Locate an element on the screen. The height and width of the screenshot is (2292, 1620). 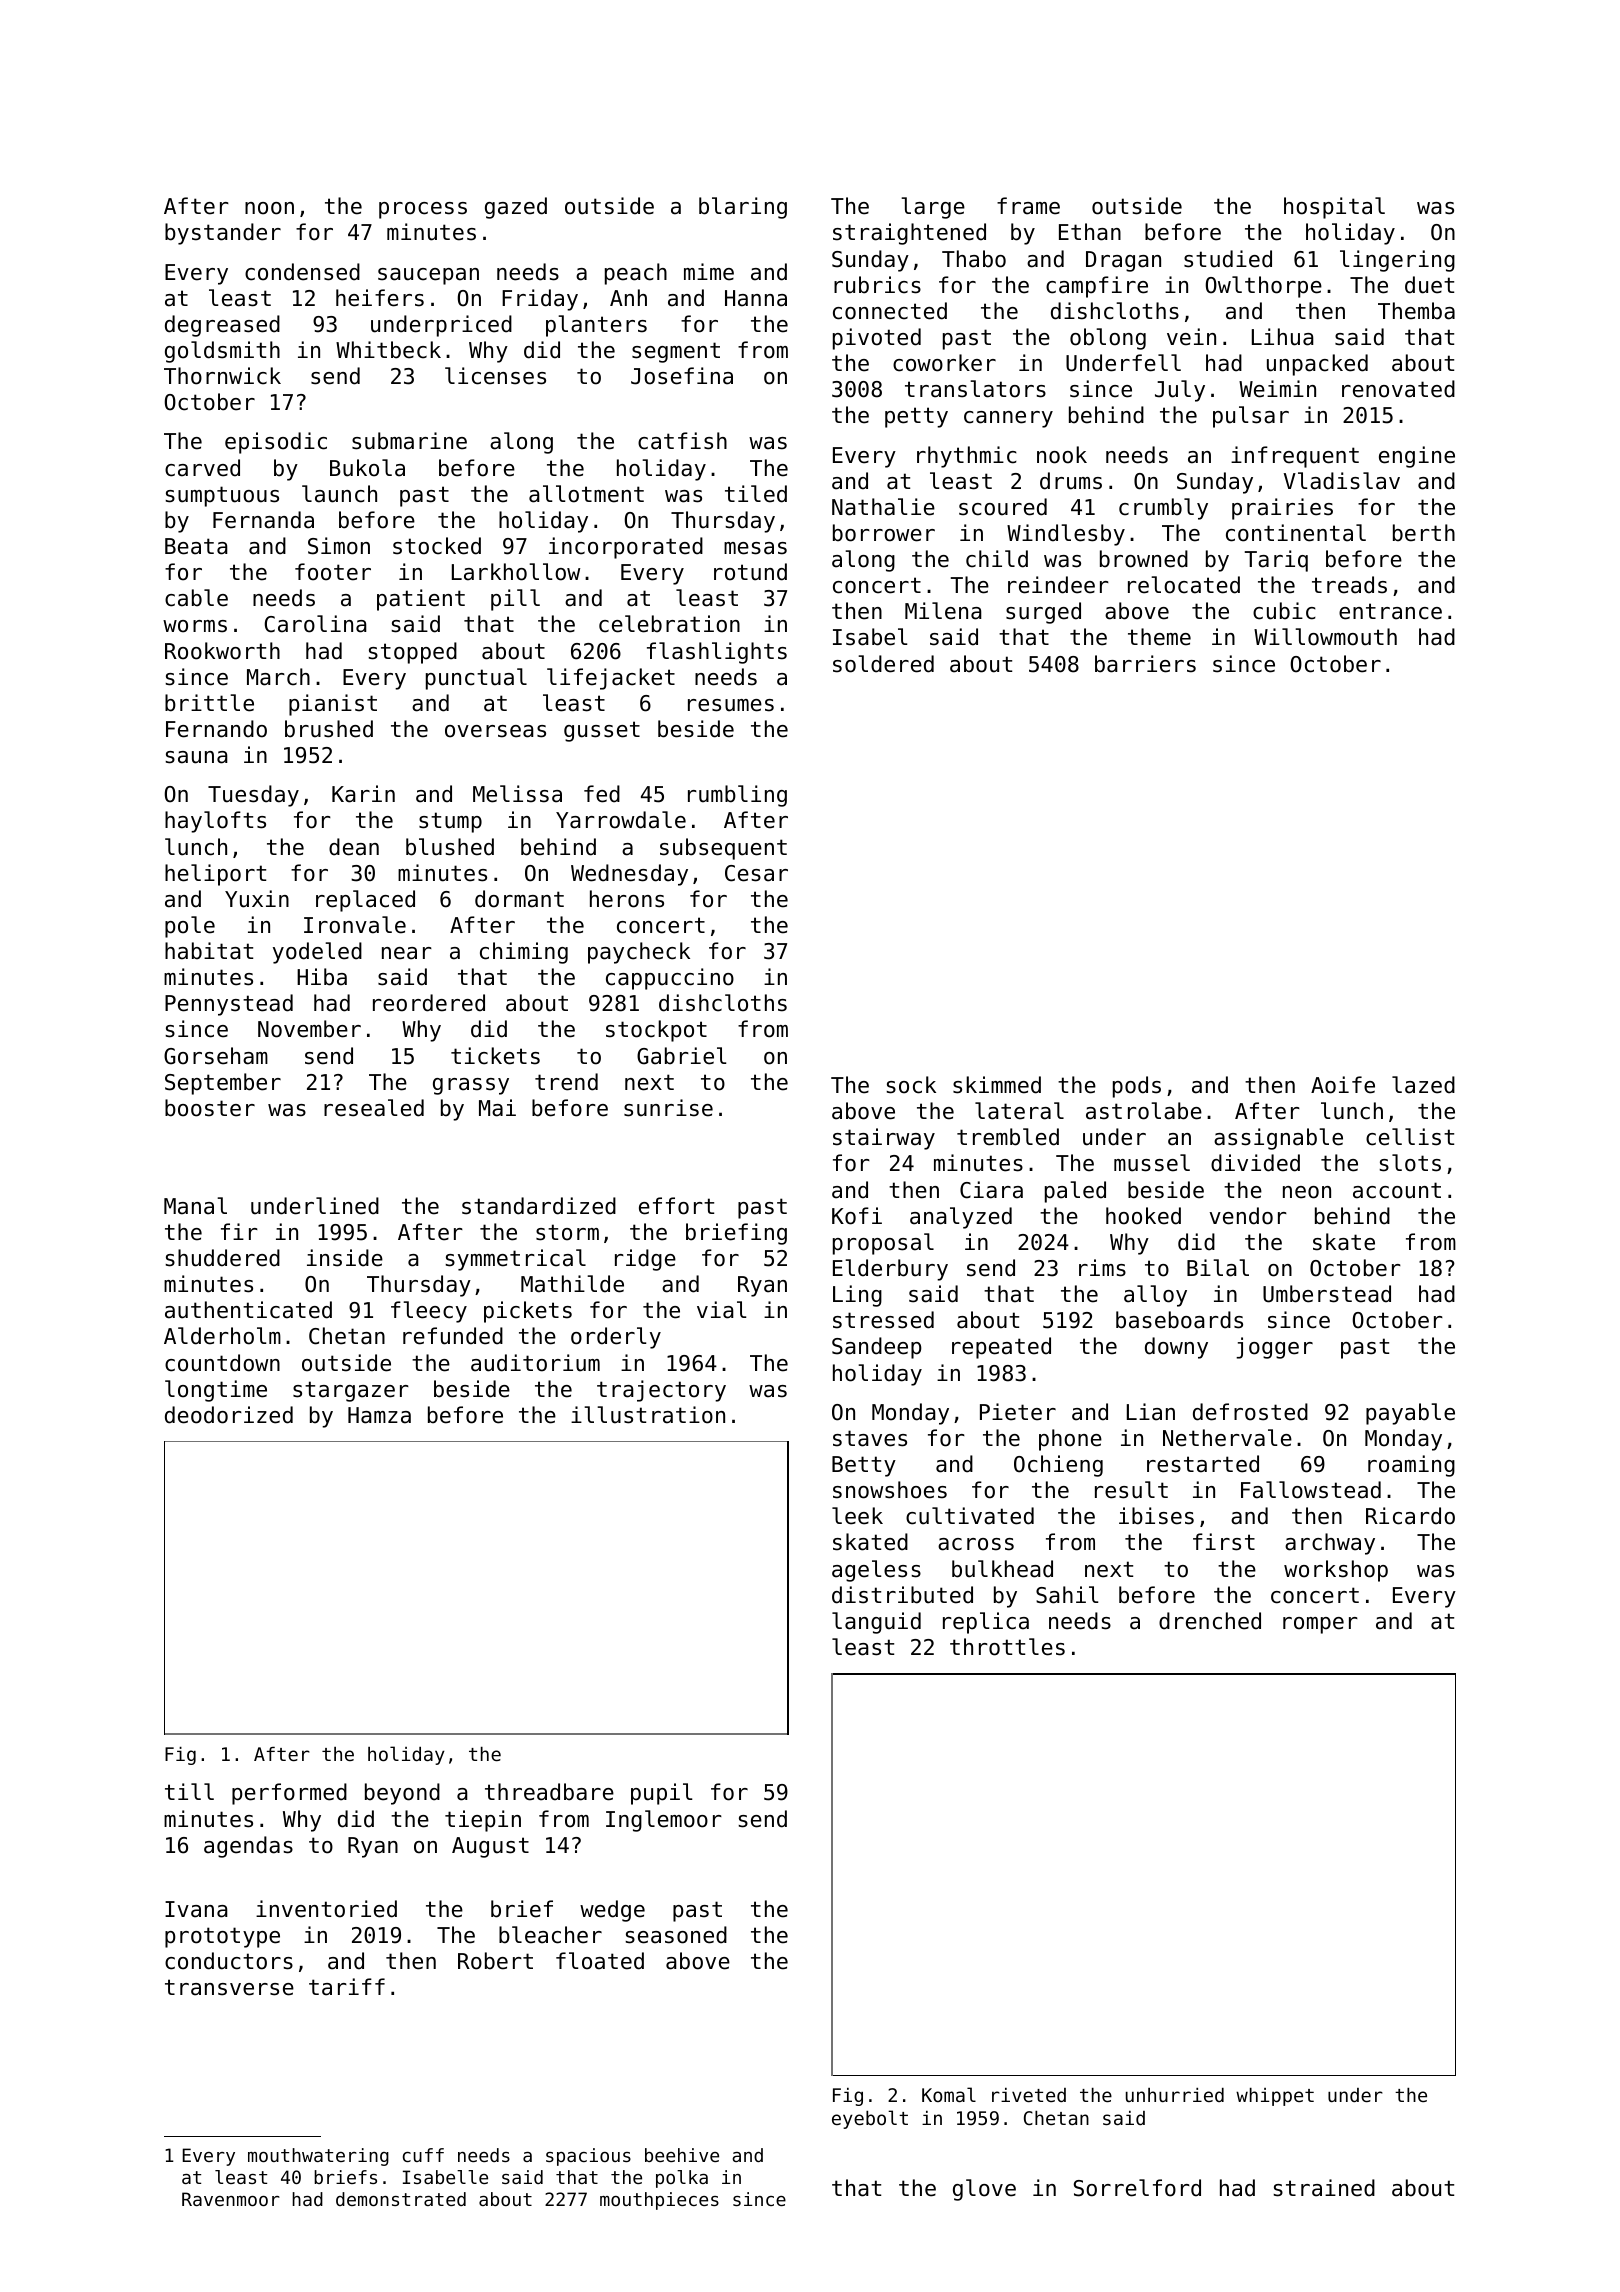
entrance is located at coordinates (1390, 611).
